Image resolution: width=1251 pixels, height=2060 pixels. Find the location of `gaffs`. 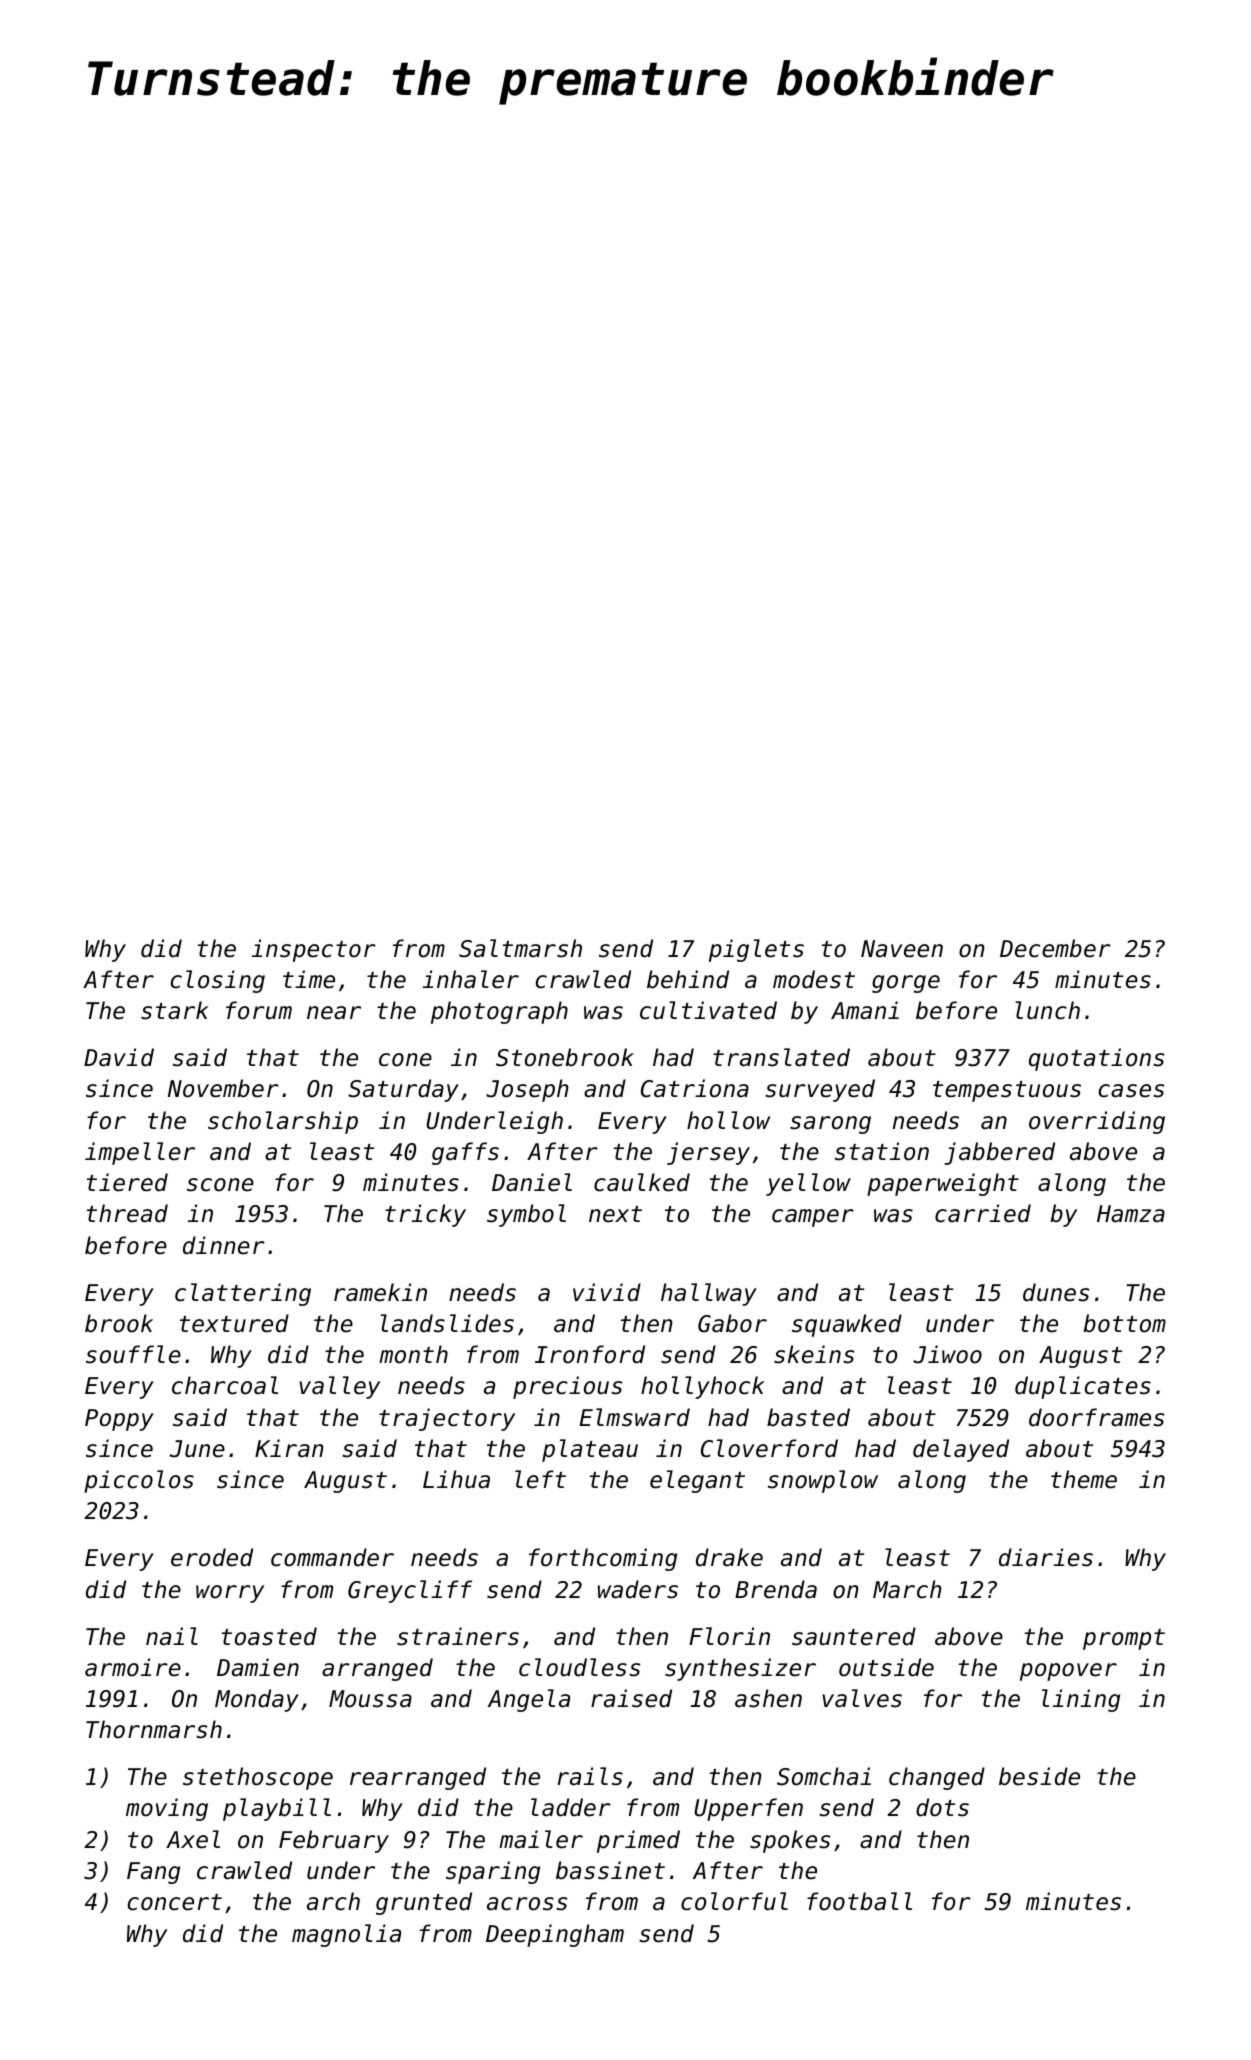

gaffs is located at coordinates (465, 1153).
